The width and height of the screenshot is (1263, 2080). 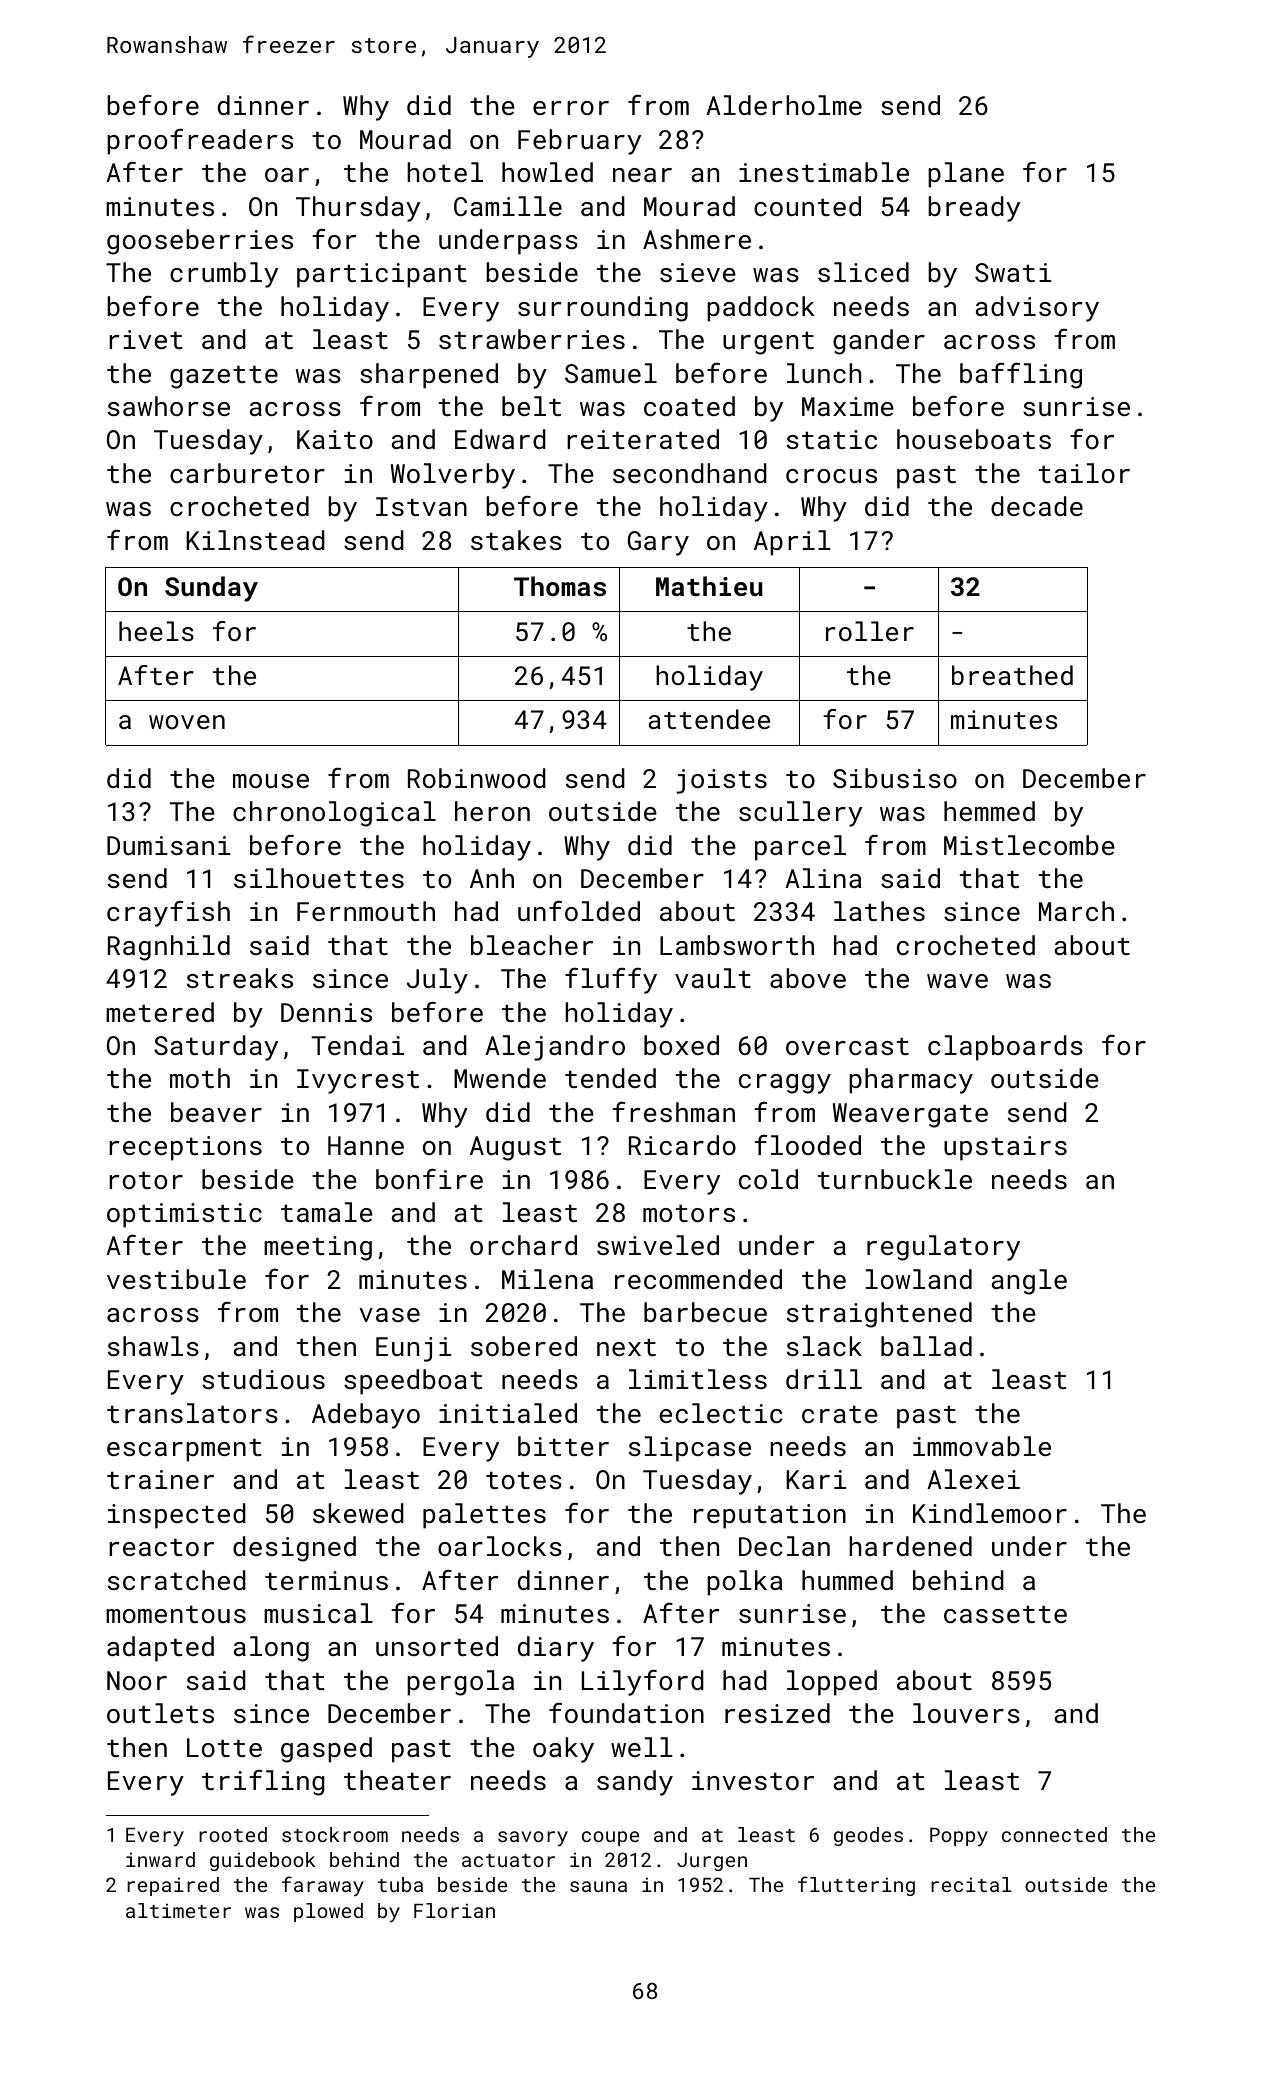 What do you see at coordinates (1005, 1148) in the screenshot?
I see `upstairs` at bounding box center [1005, 1148].
